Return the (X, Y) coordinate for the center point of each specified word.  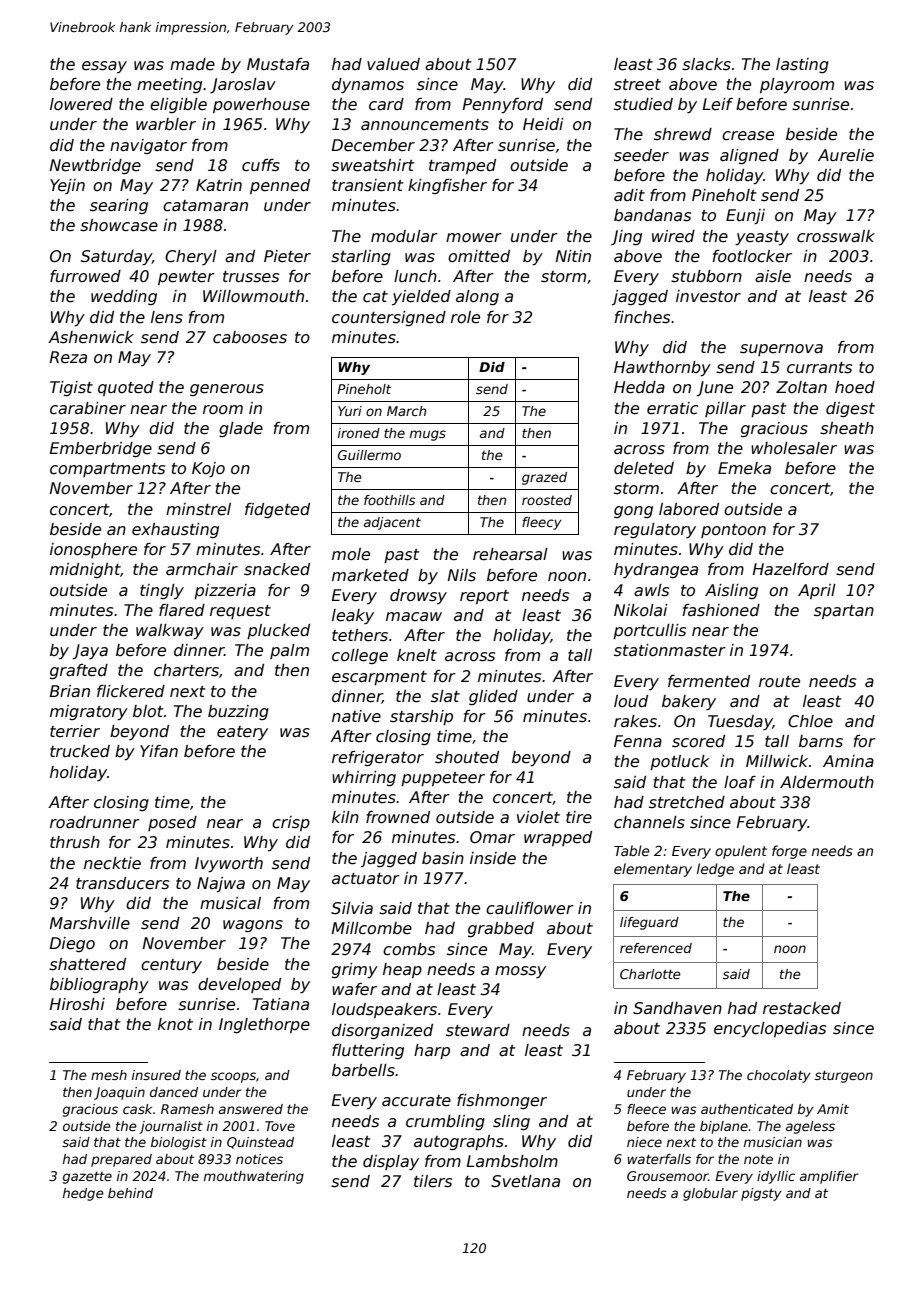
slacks (706, 64)
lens (167, 317)
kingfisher (447, 186)
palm (289, 651)
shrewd (683, 134)
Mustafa (278, 64)
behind (130, 1193)
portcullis (649, 631)
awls (651, 590)
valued (393, 64)
